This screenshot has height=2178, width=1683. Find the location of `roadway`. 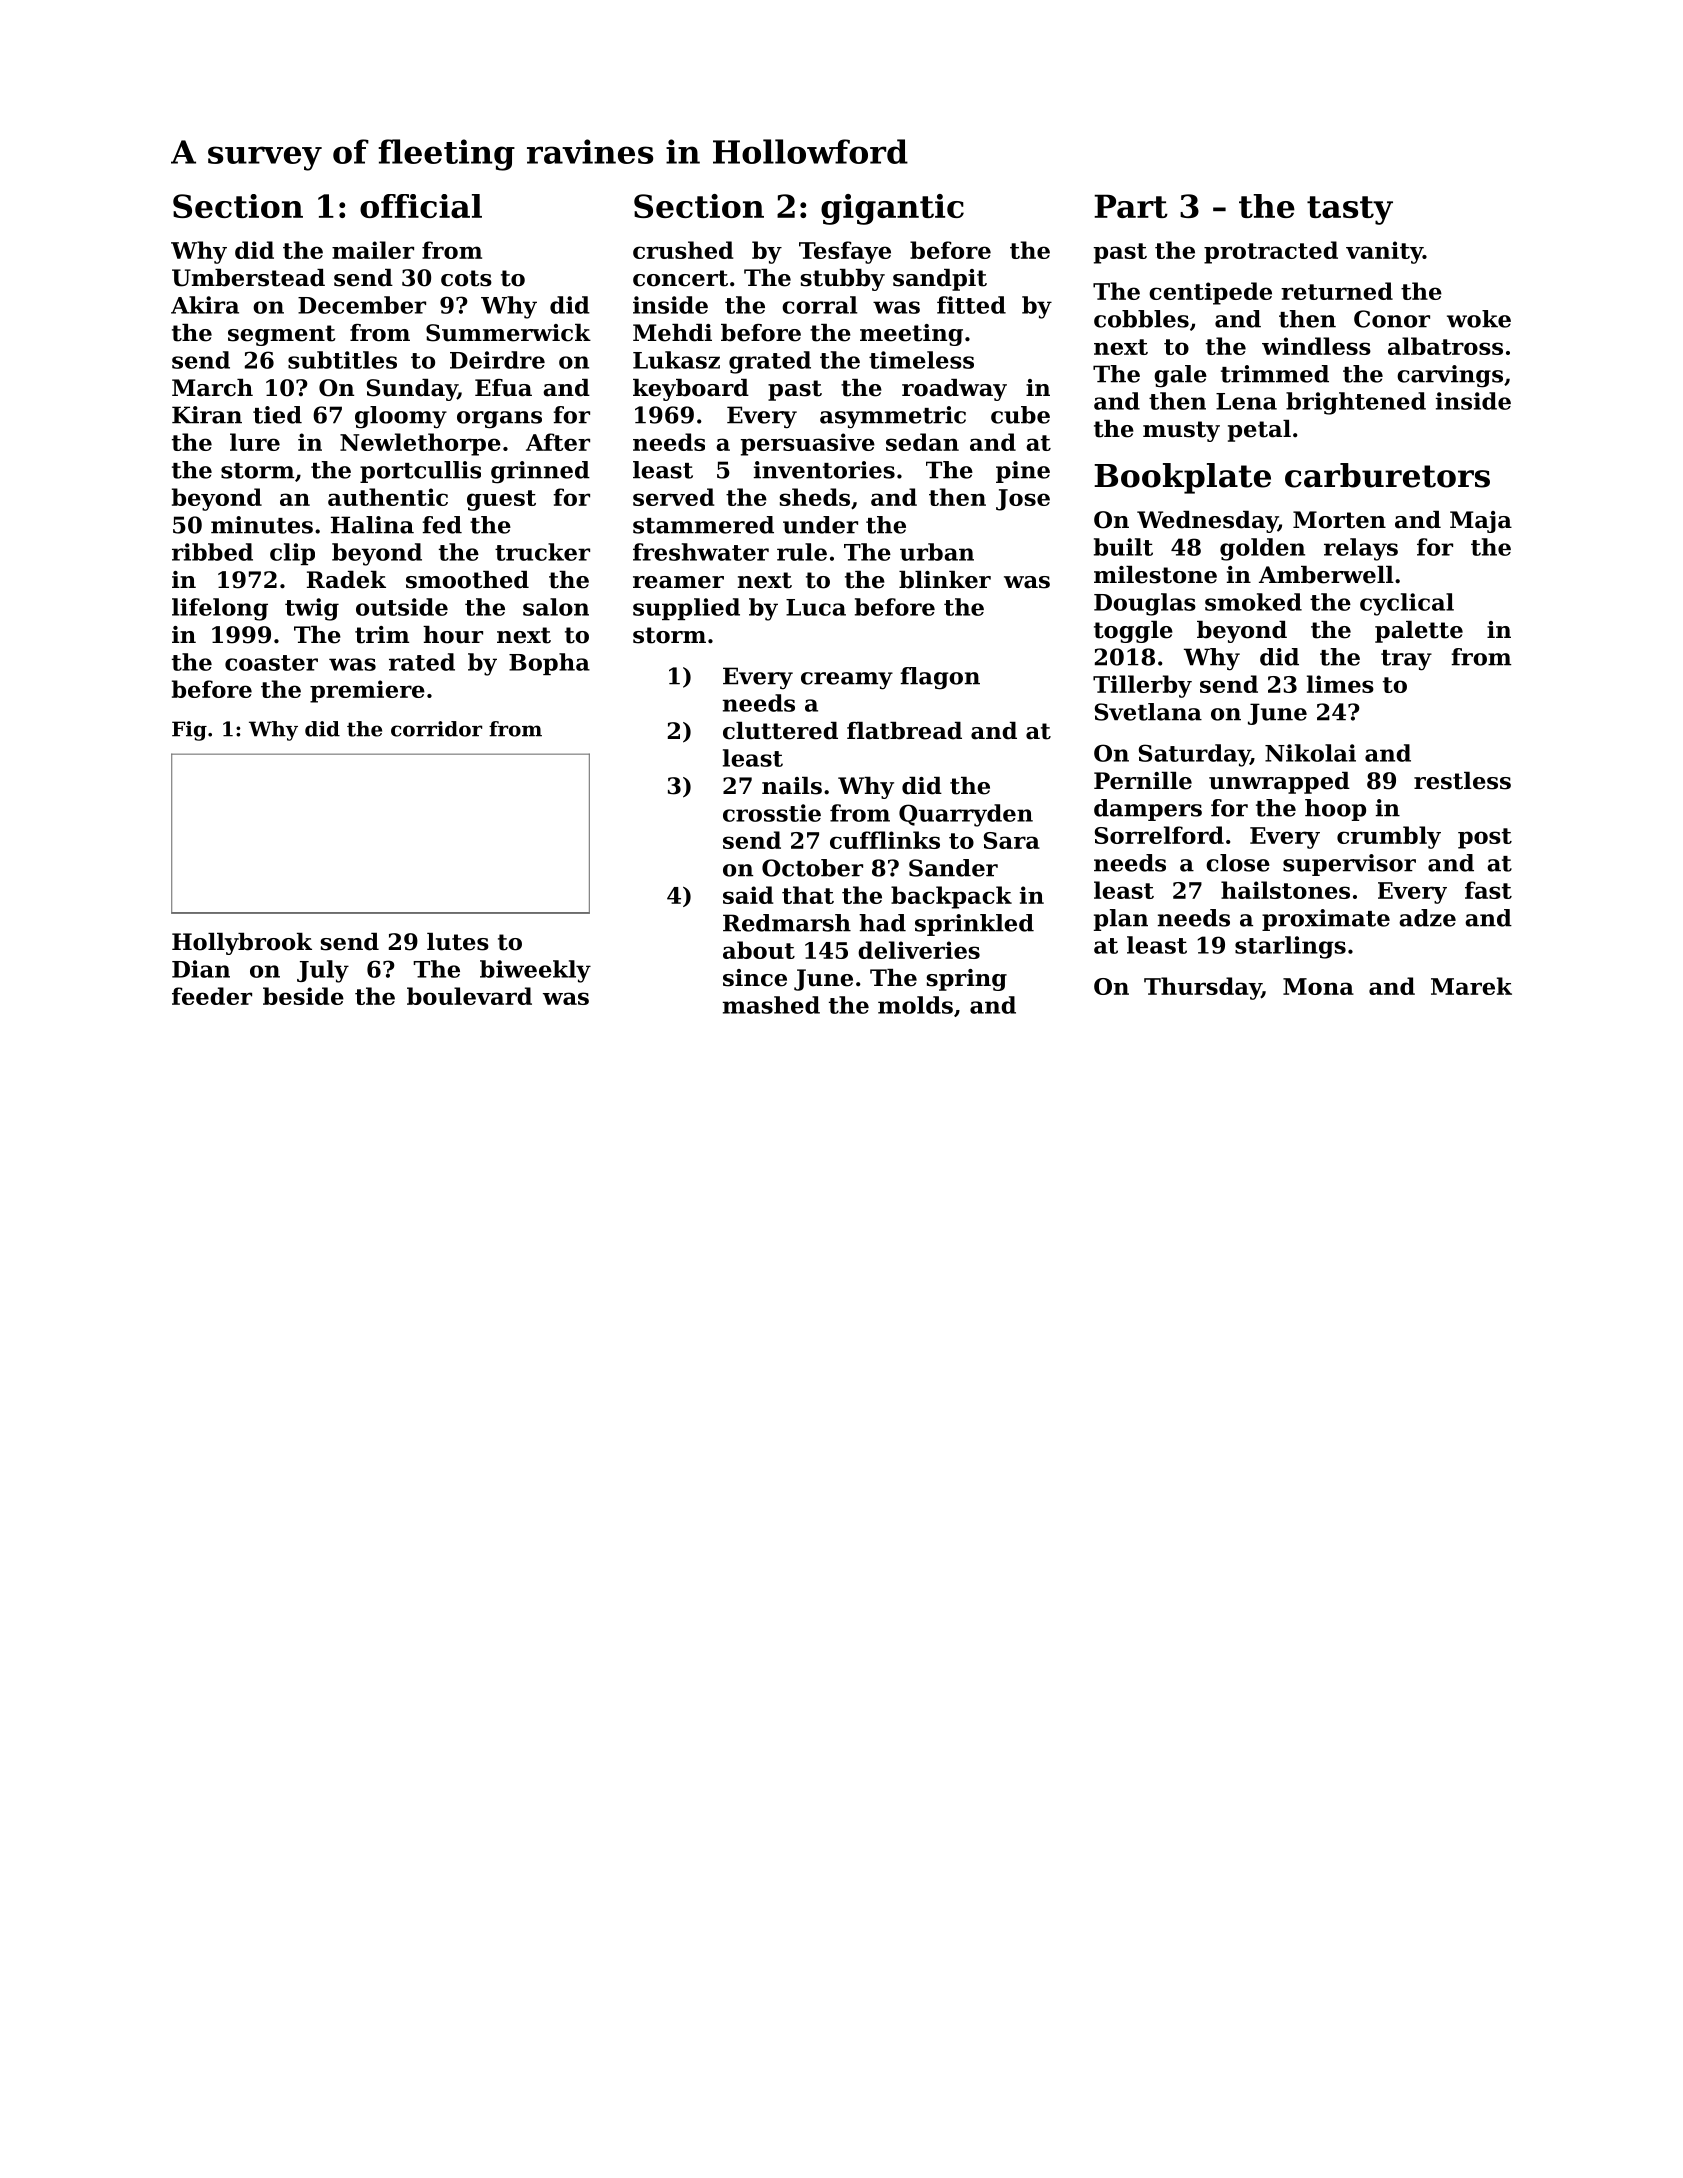

roadway is located at coordinates (954, 390).
